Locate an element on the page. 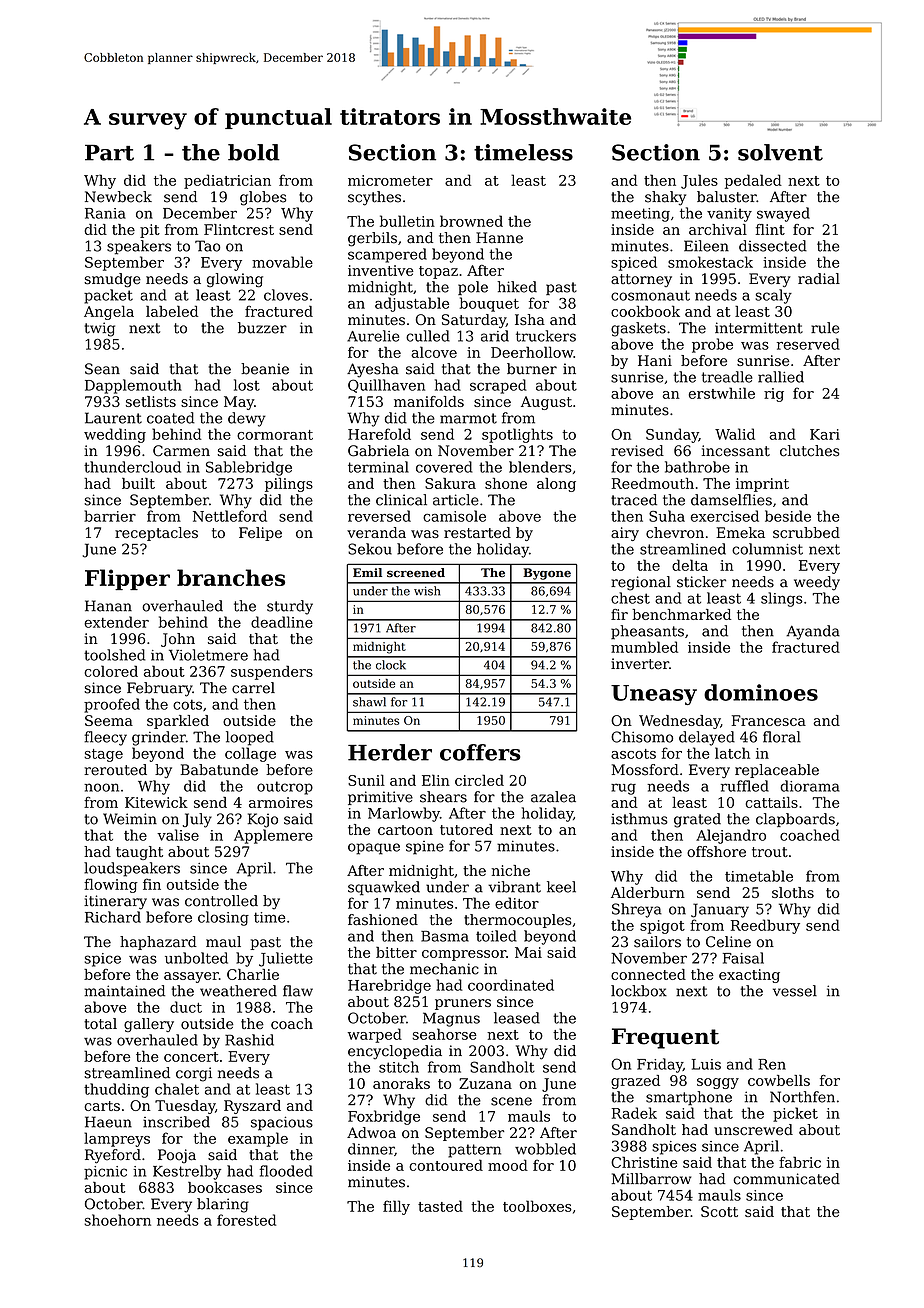 The width and height of the page is (924, 1308). filly is located at coordinates (396, 1207).
